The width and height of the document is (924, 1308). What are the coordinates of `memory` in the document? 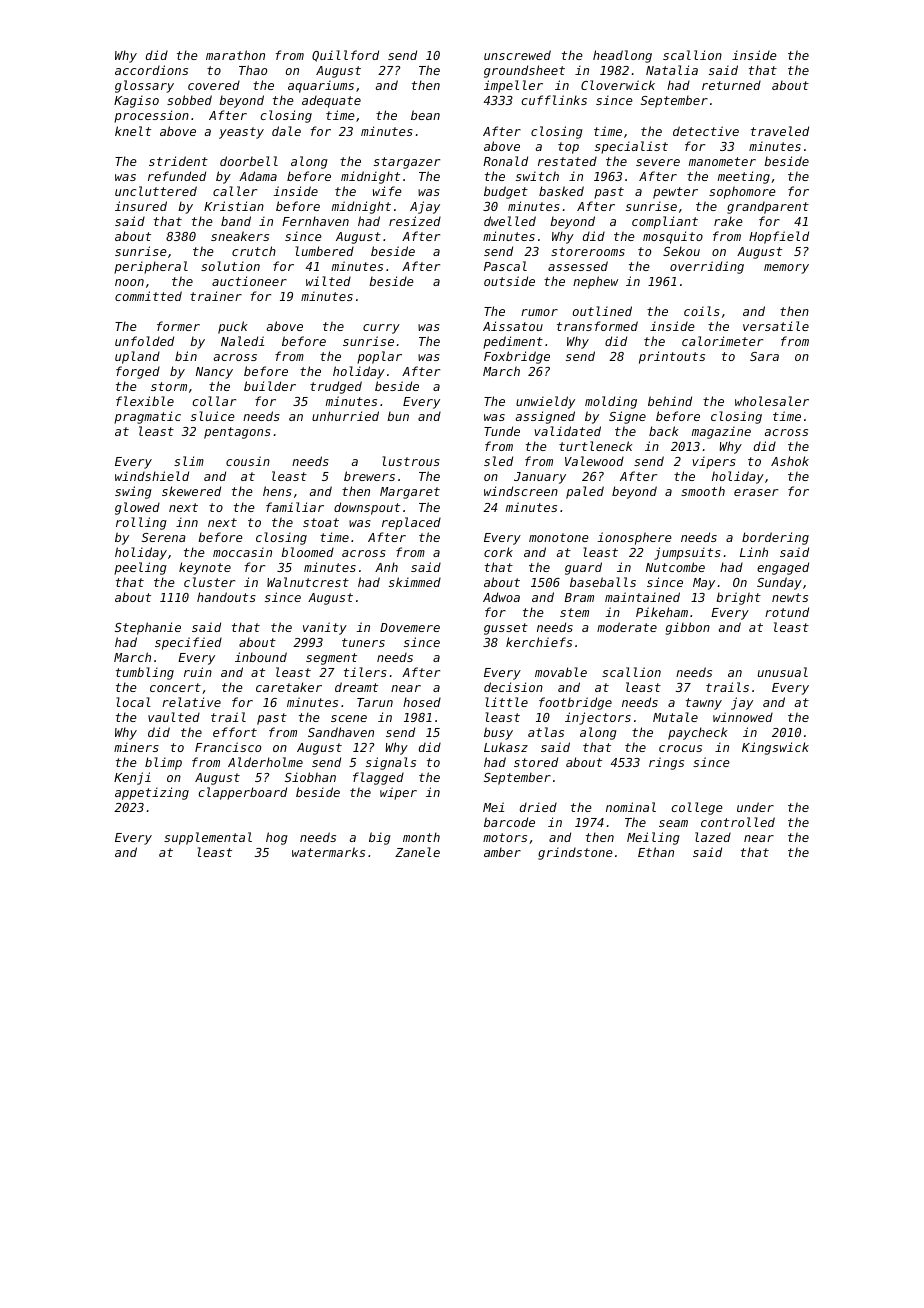 It's located at (786, 269).
